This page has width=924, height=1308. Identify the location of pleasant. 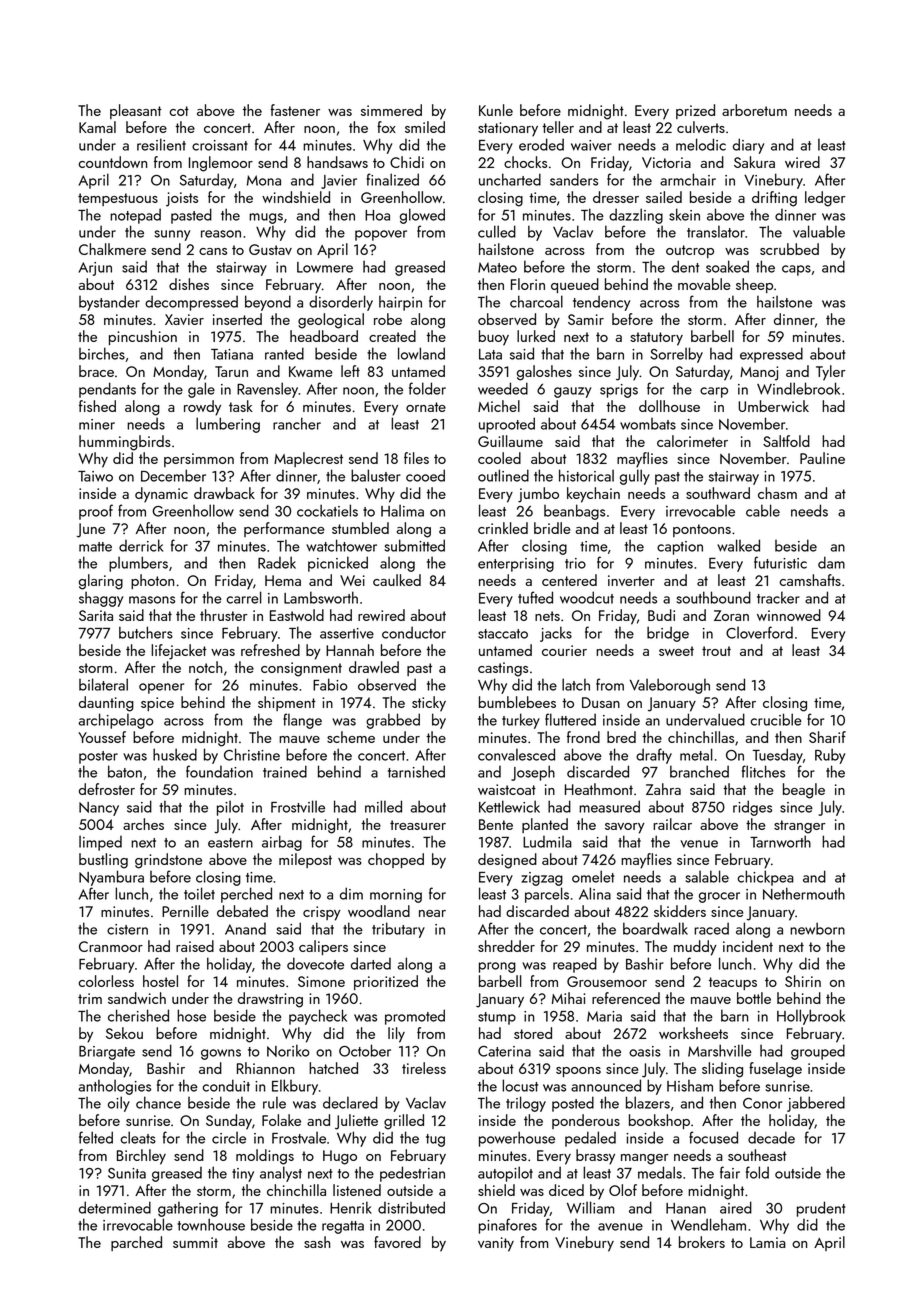
(135, 111).
